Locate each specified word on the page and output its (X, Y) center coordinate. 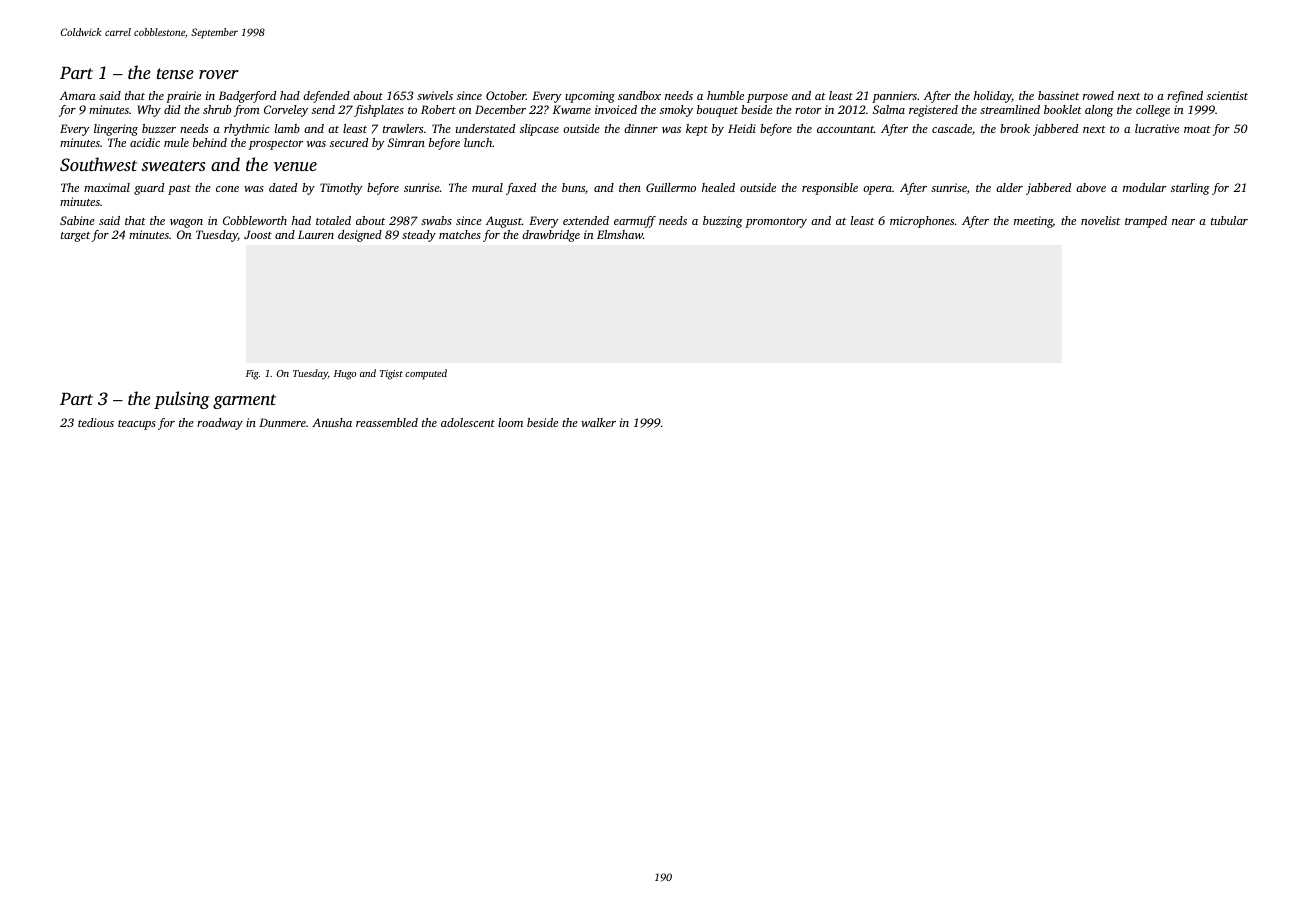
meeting (1033, 222)
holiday (993, 97)
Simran (406, 142)
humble (725, 95)
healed (718, 187)
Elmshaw (620, 234)
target (75, 237)
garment (244, 401)
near (1183, 222)
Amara (78, 95)
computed (426, 374)
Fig (252, 375)
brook (1015, 128)
